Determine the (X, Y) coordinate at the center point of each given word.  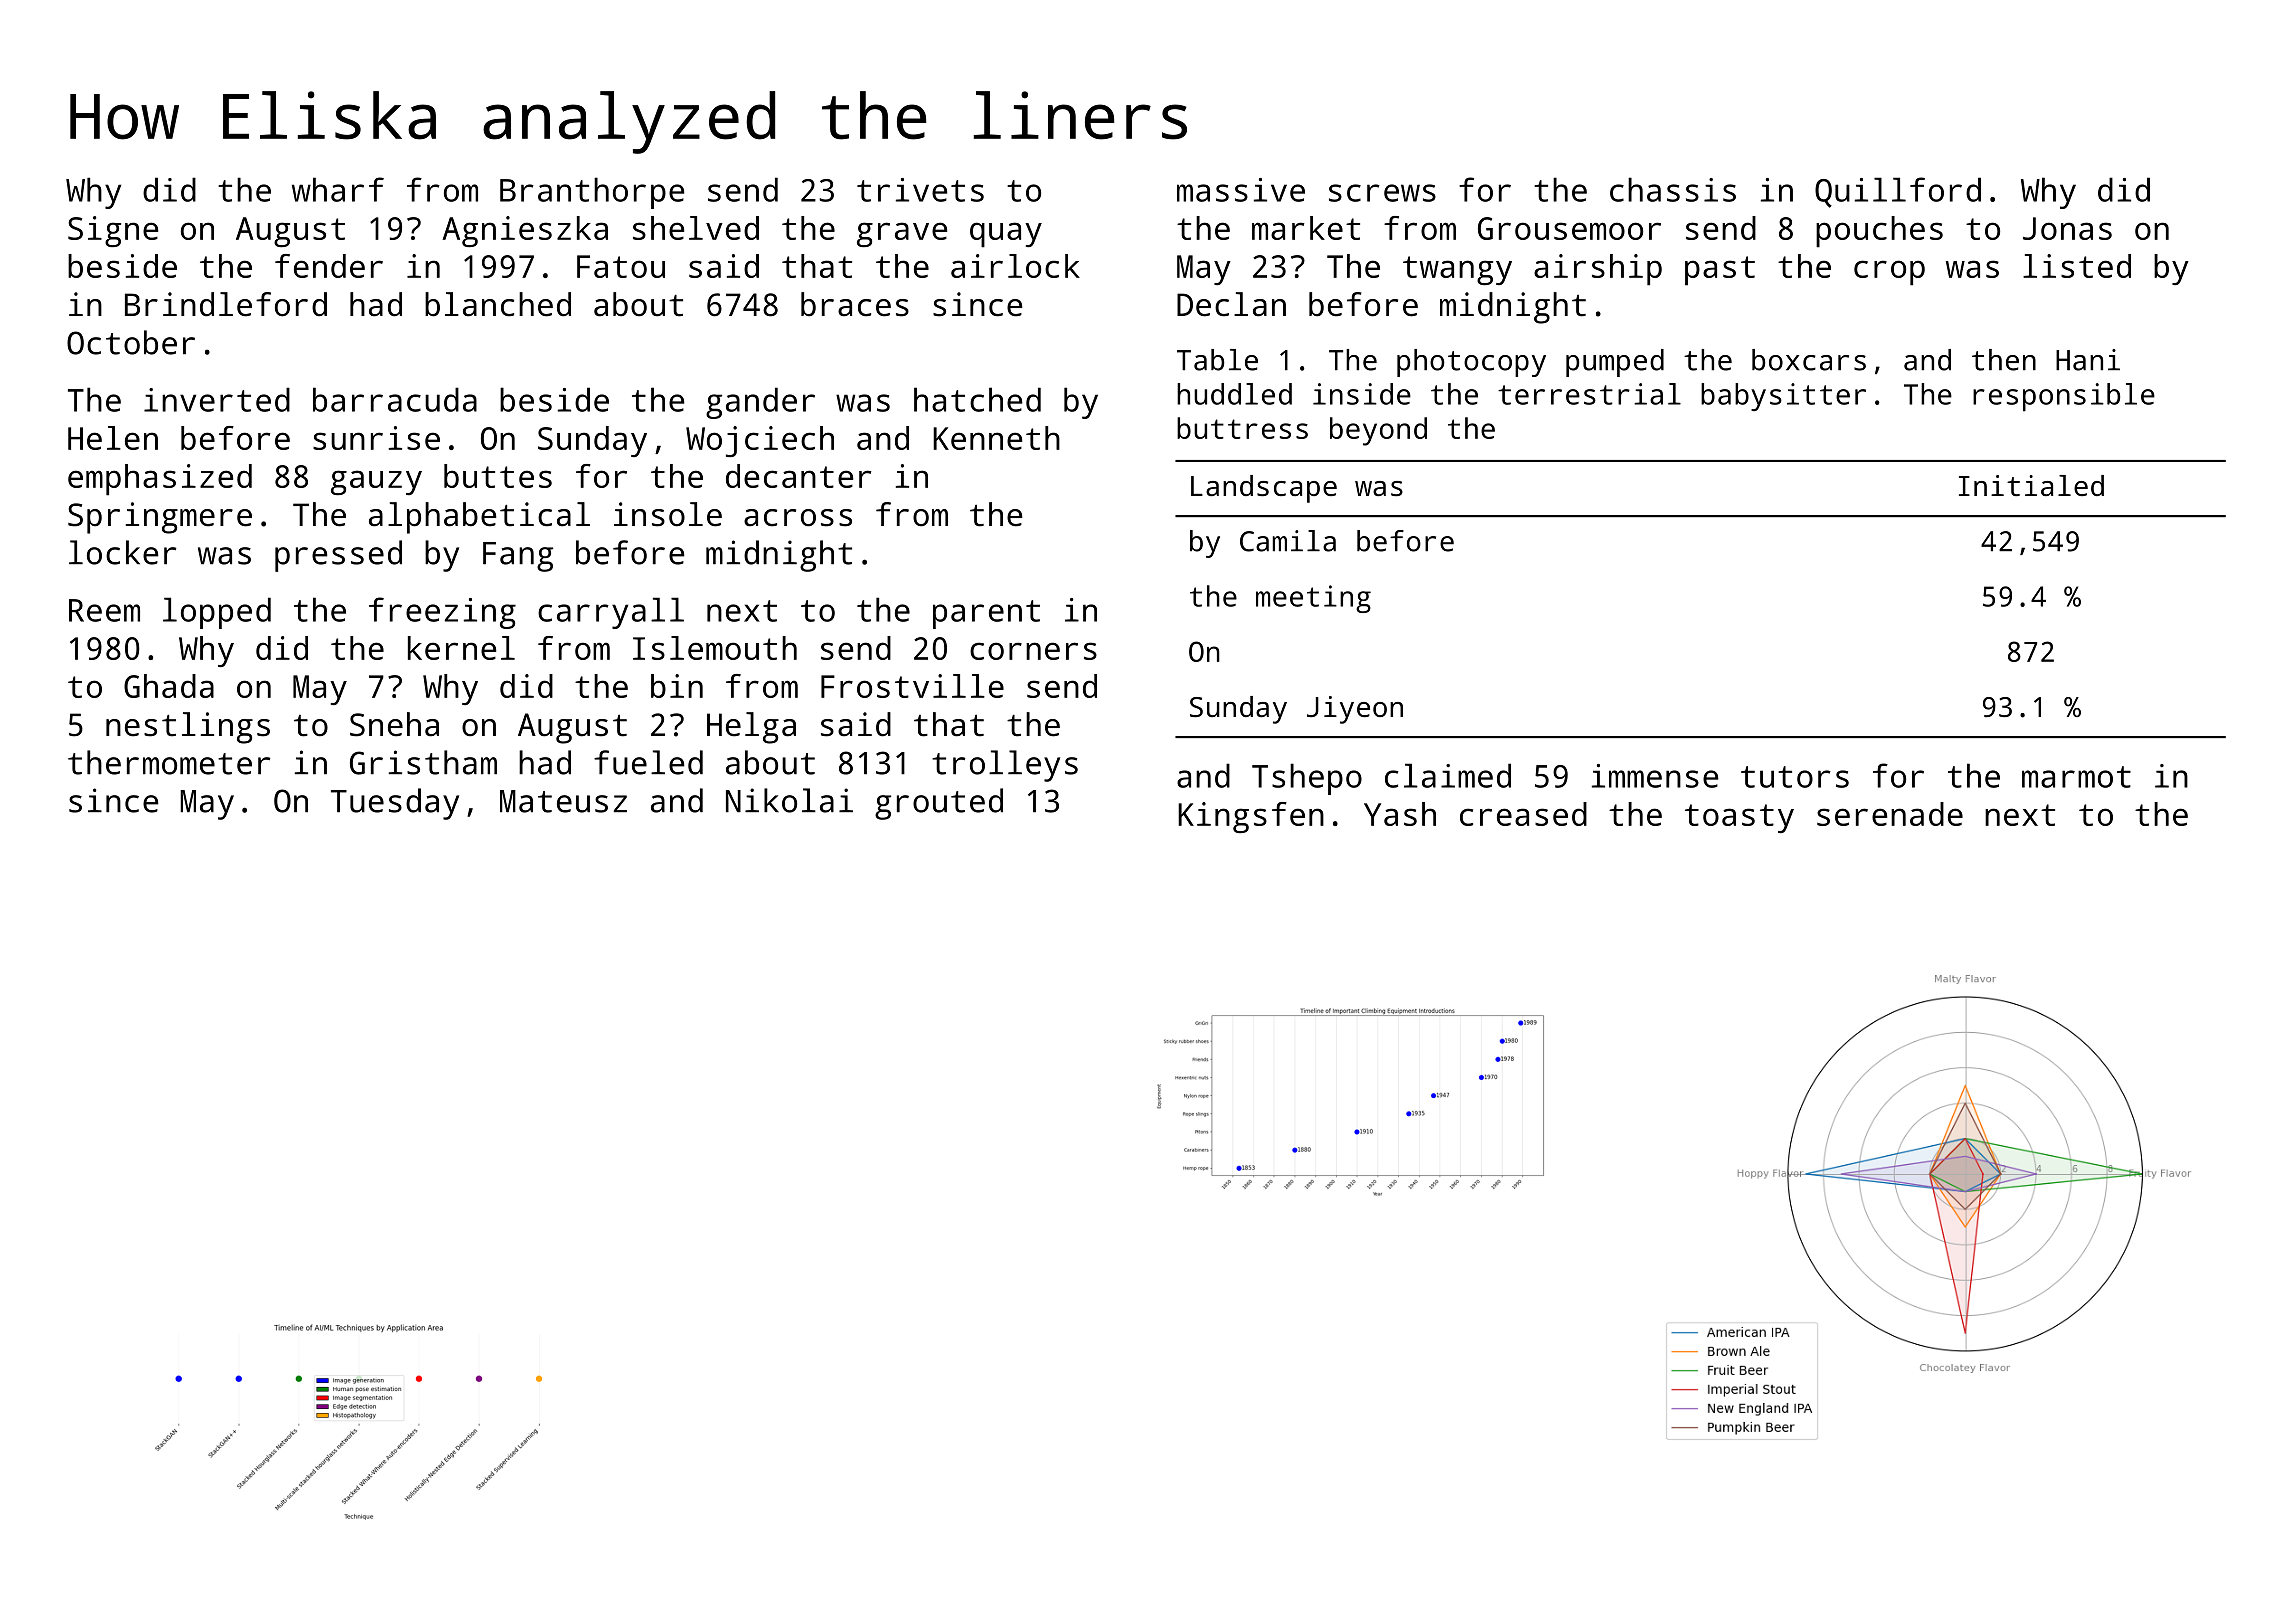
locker (122, 552)
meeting (1313, 599)
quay (1006, 235)
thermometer (169, 762)
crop (1889, 273)
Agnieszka (525, 231)
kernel (461, 648)
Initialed (2031, 485)
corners (1033, 651)
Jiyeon (1355, 710)
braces (855, 304)
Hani (2088, 360)
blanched (498, 304)
